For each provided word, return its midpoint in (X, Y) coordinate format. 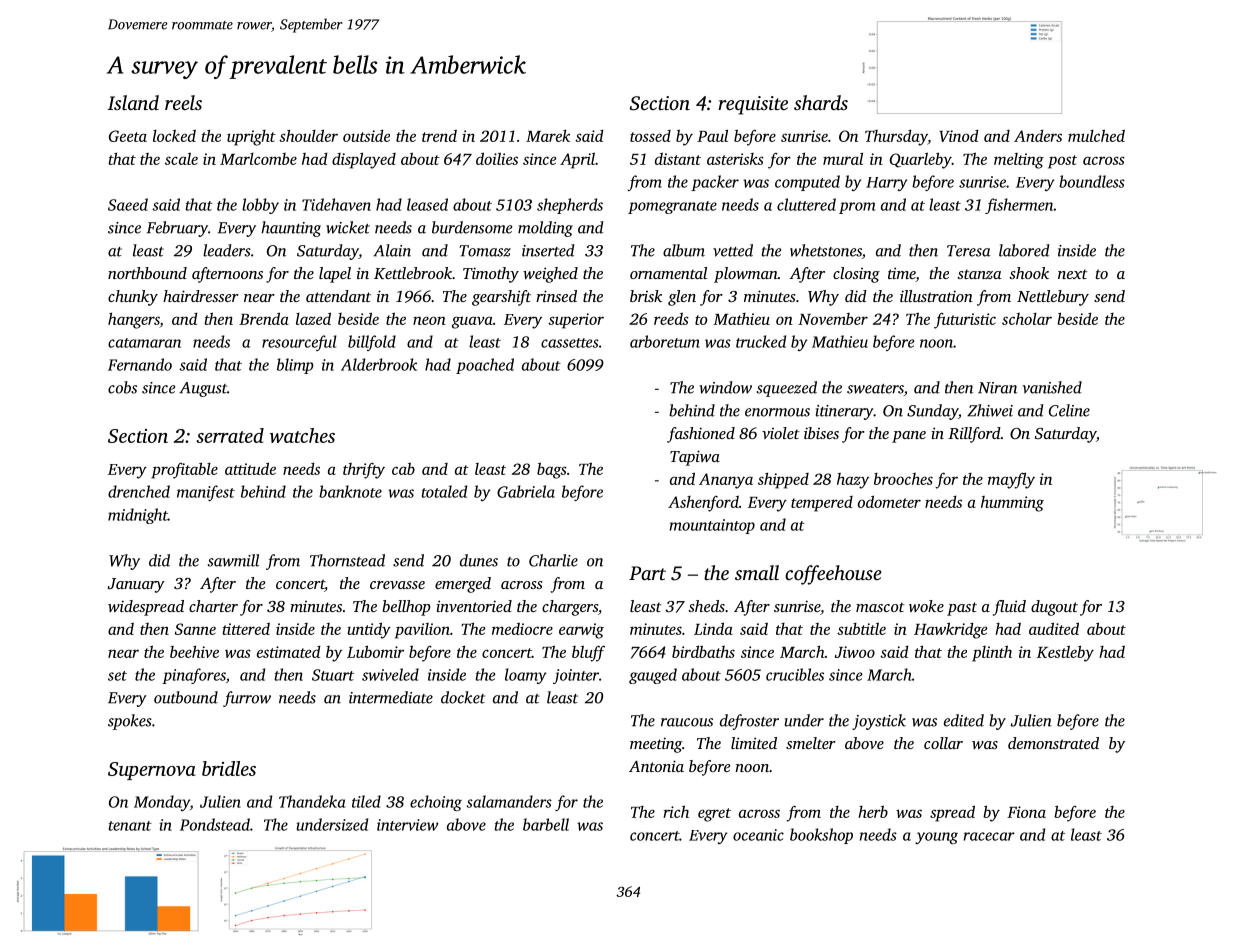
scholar (1027, 319)
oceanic (758, 835)
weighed (550, 275)
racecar (989, 836)
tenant (130, 826)
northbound (147, 273)
